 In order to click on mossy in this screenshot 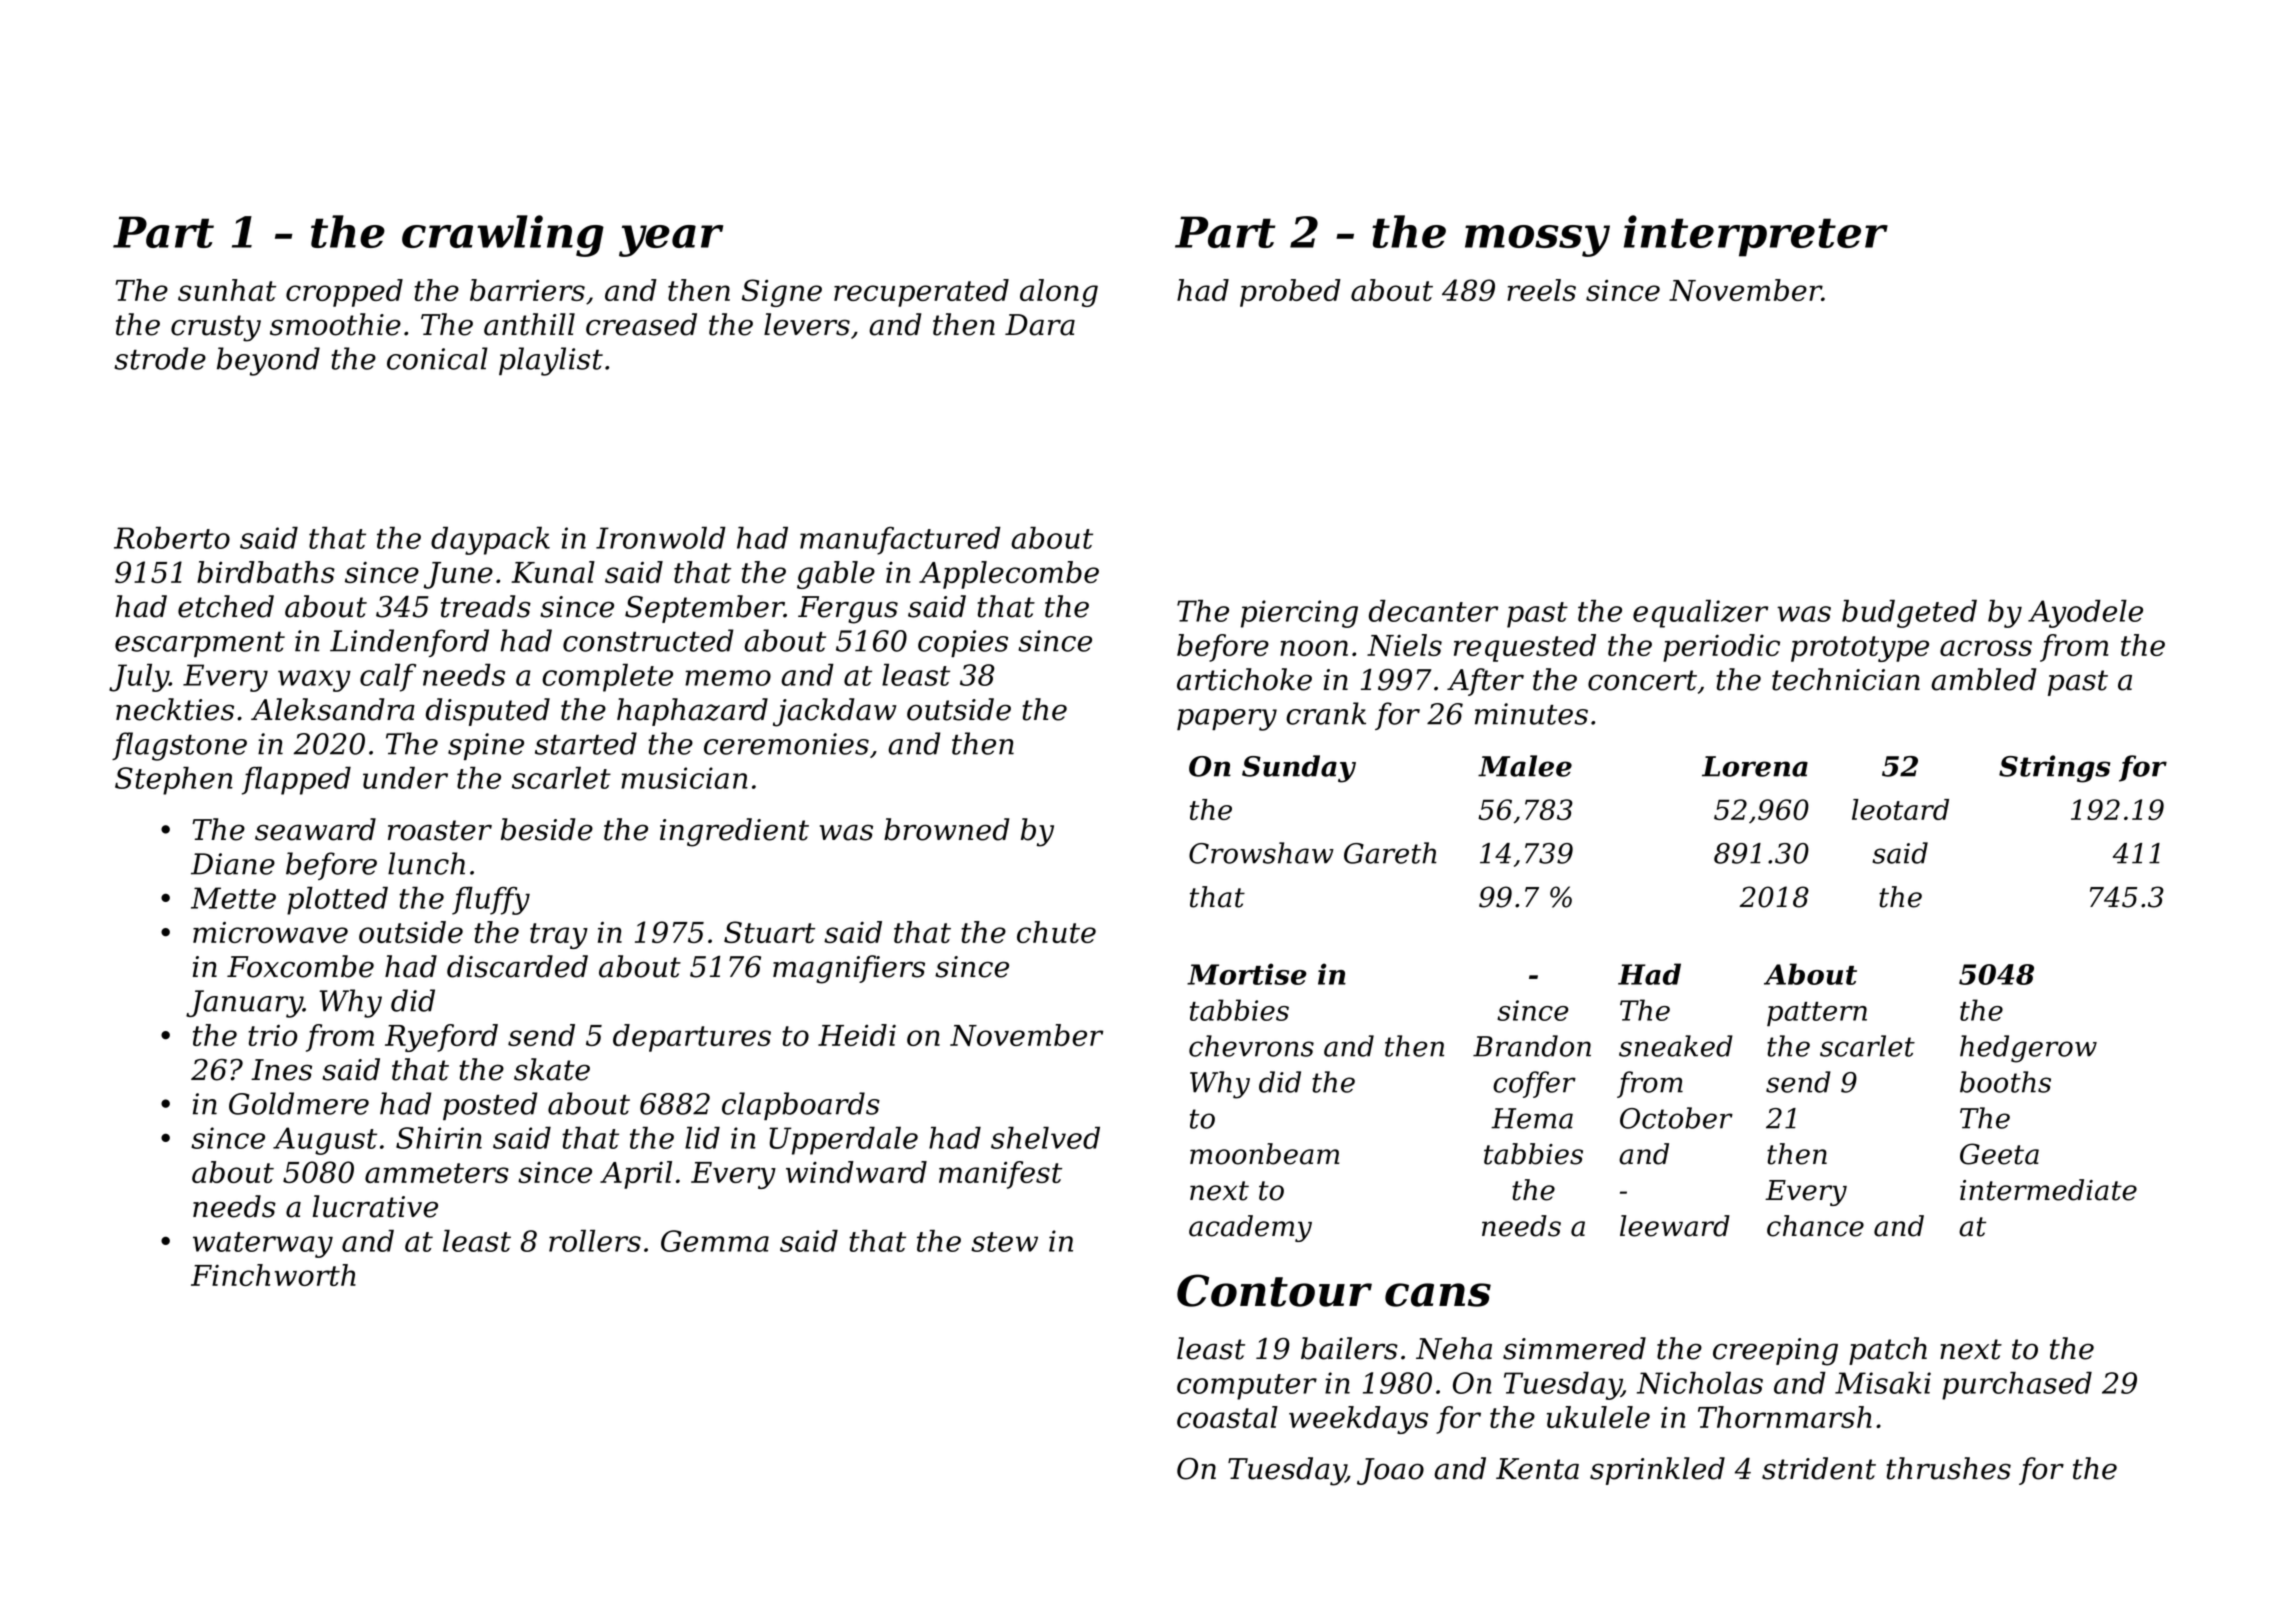, I will do `click(1537, 241)`.
